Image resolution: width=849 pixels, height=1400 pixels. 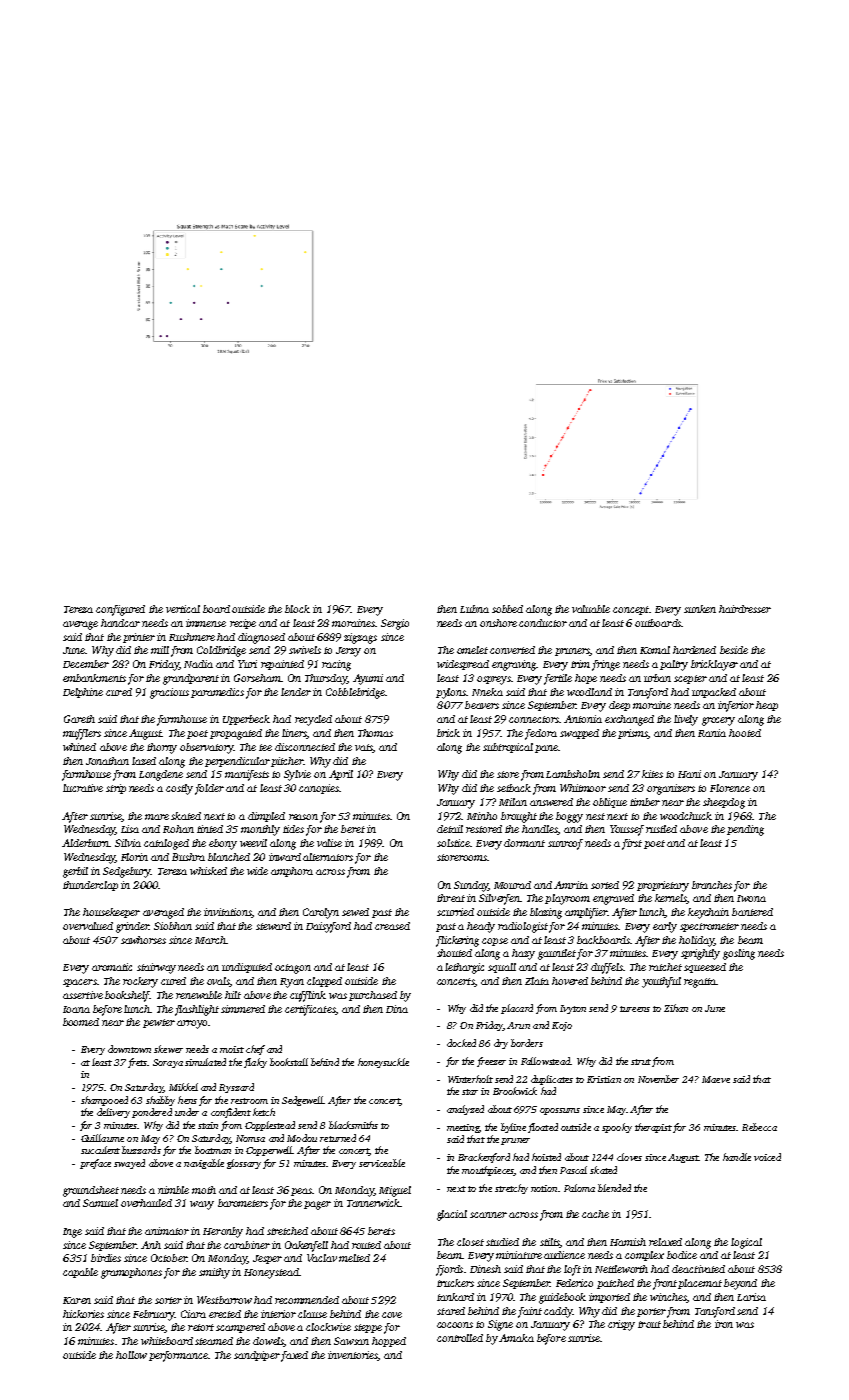 I want to click on valuable, so click(x=591, y=609).
